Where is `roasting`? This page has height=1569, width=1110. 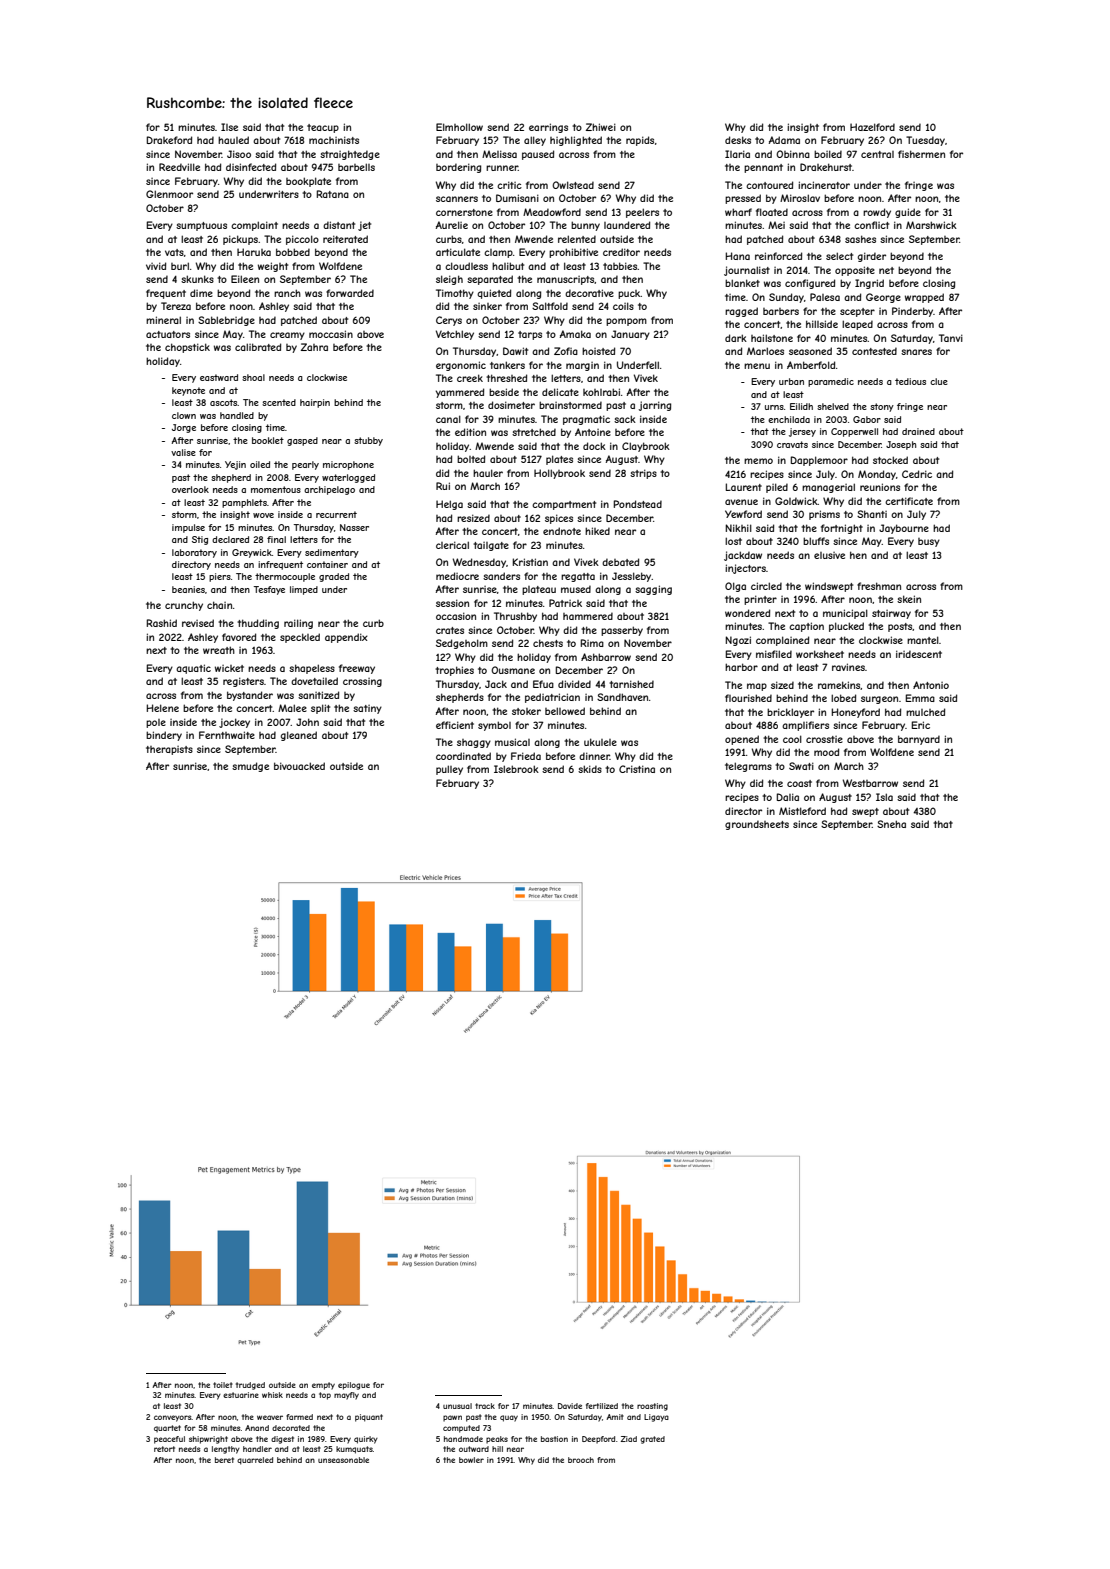 roasting is located at coordinates (652, 1407).
